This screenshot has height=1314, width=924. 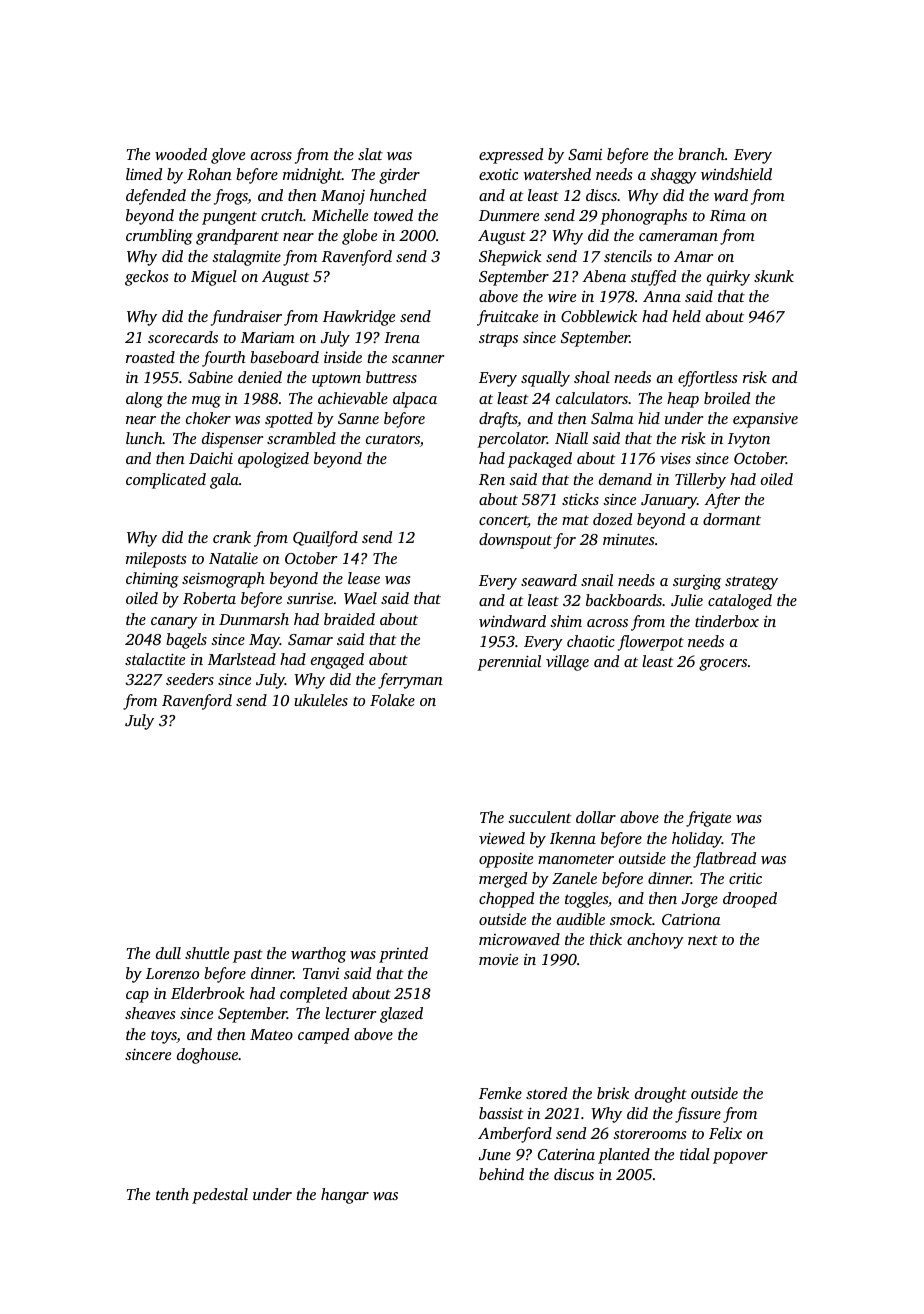 What do you see at coordinates (164, 1037) in the screenshot?
I see `toys` at bounding box center [164, 1037].
